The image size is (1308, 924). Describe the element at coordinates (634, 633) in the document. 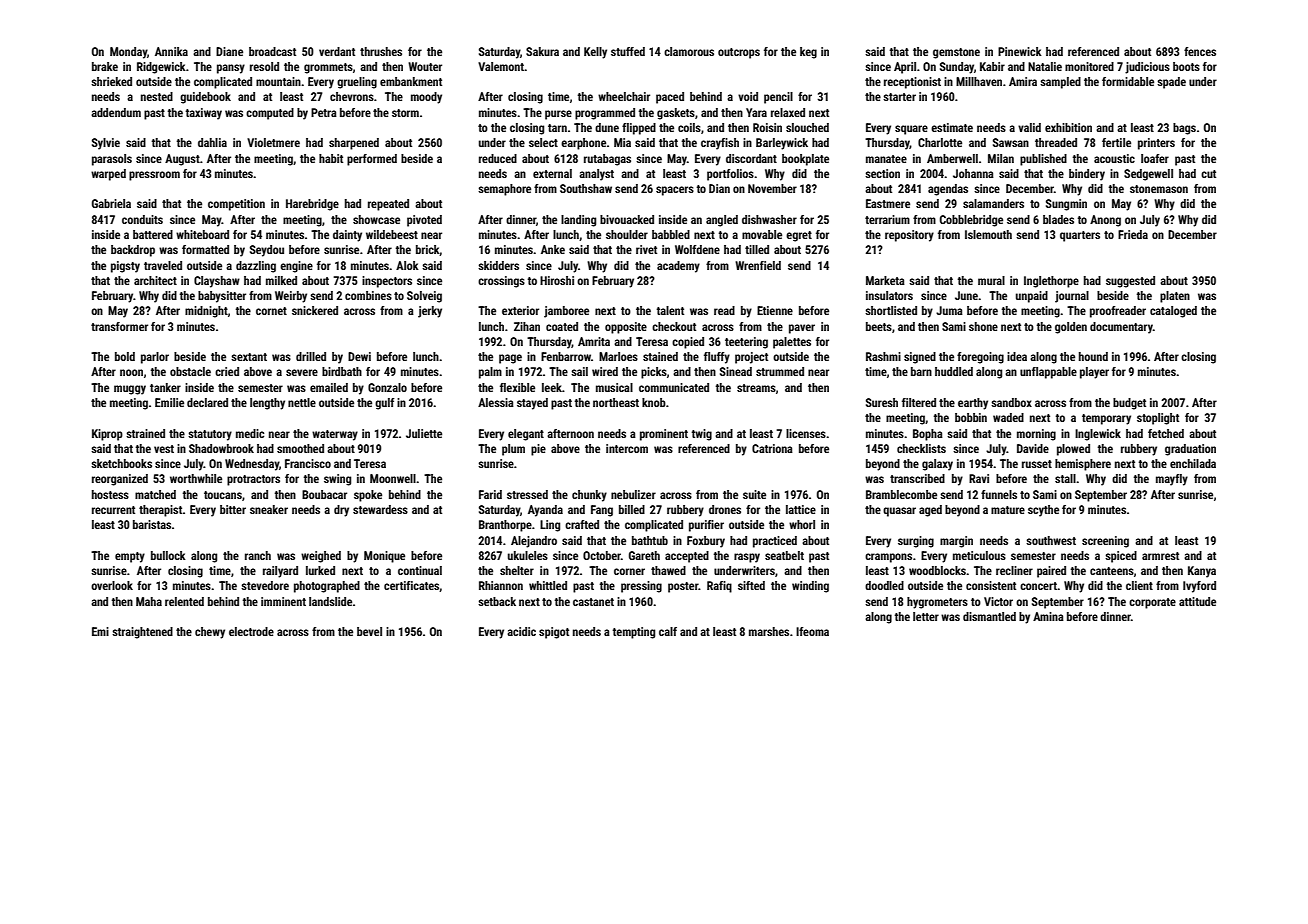

I see `tempting` at that location.
